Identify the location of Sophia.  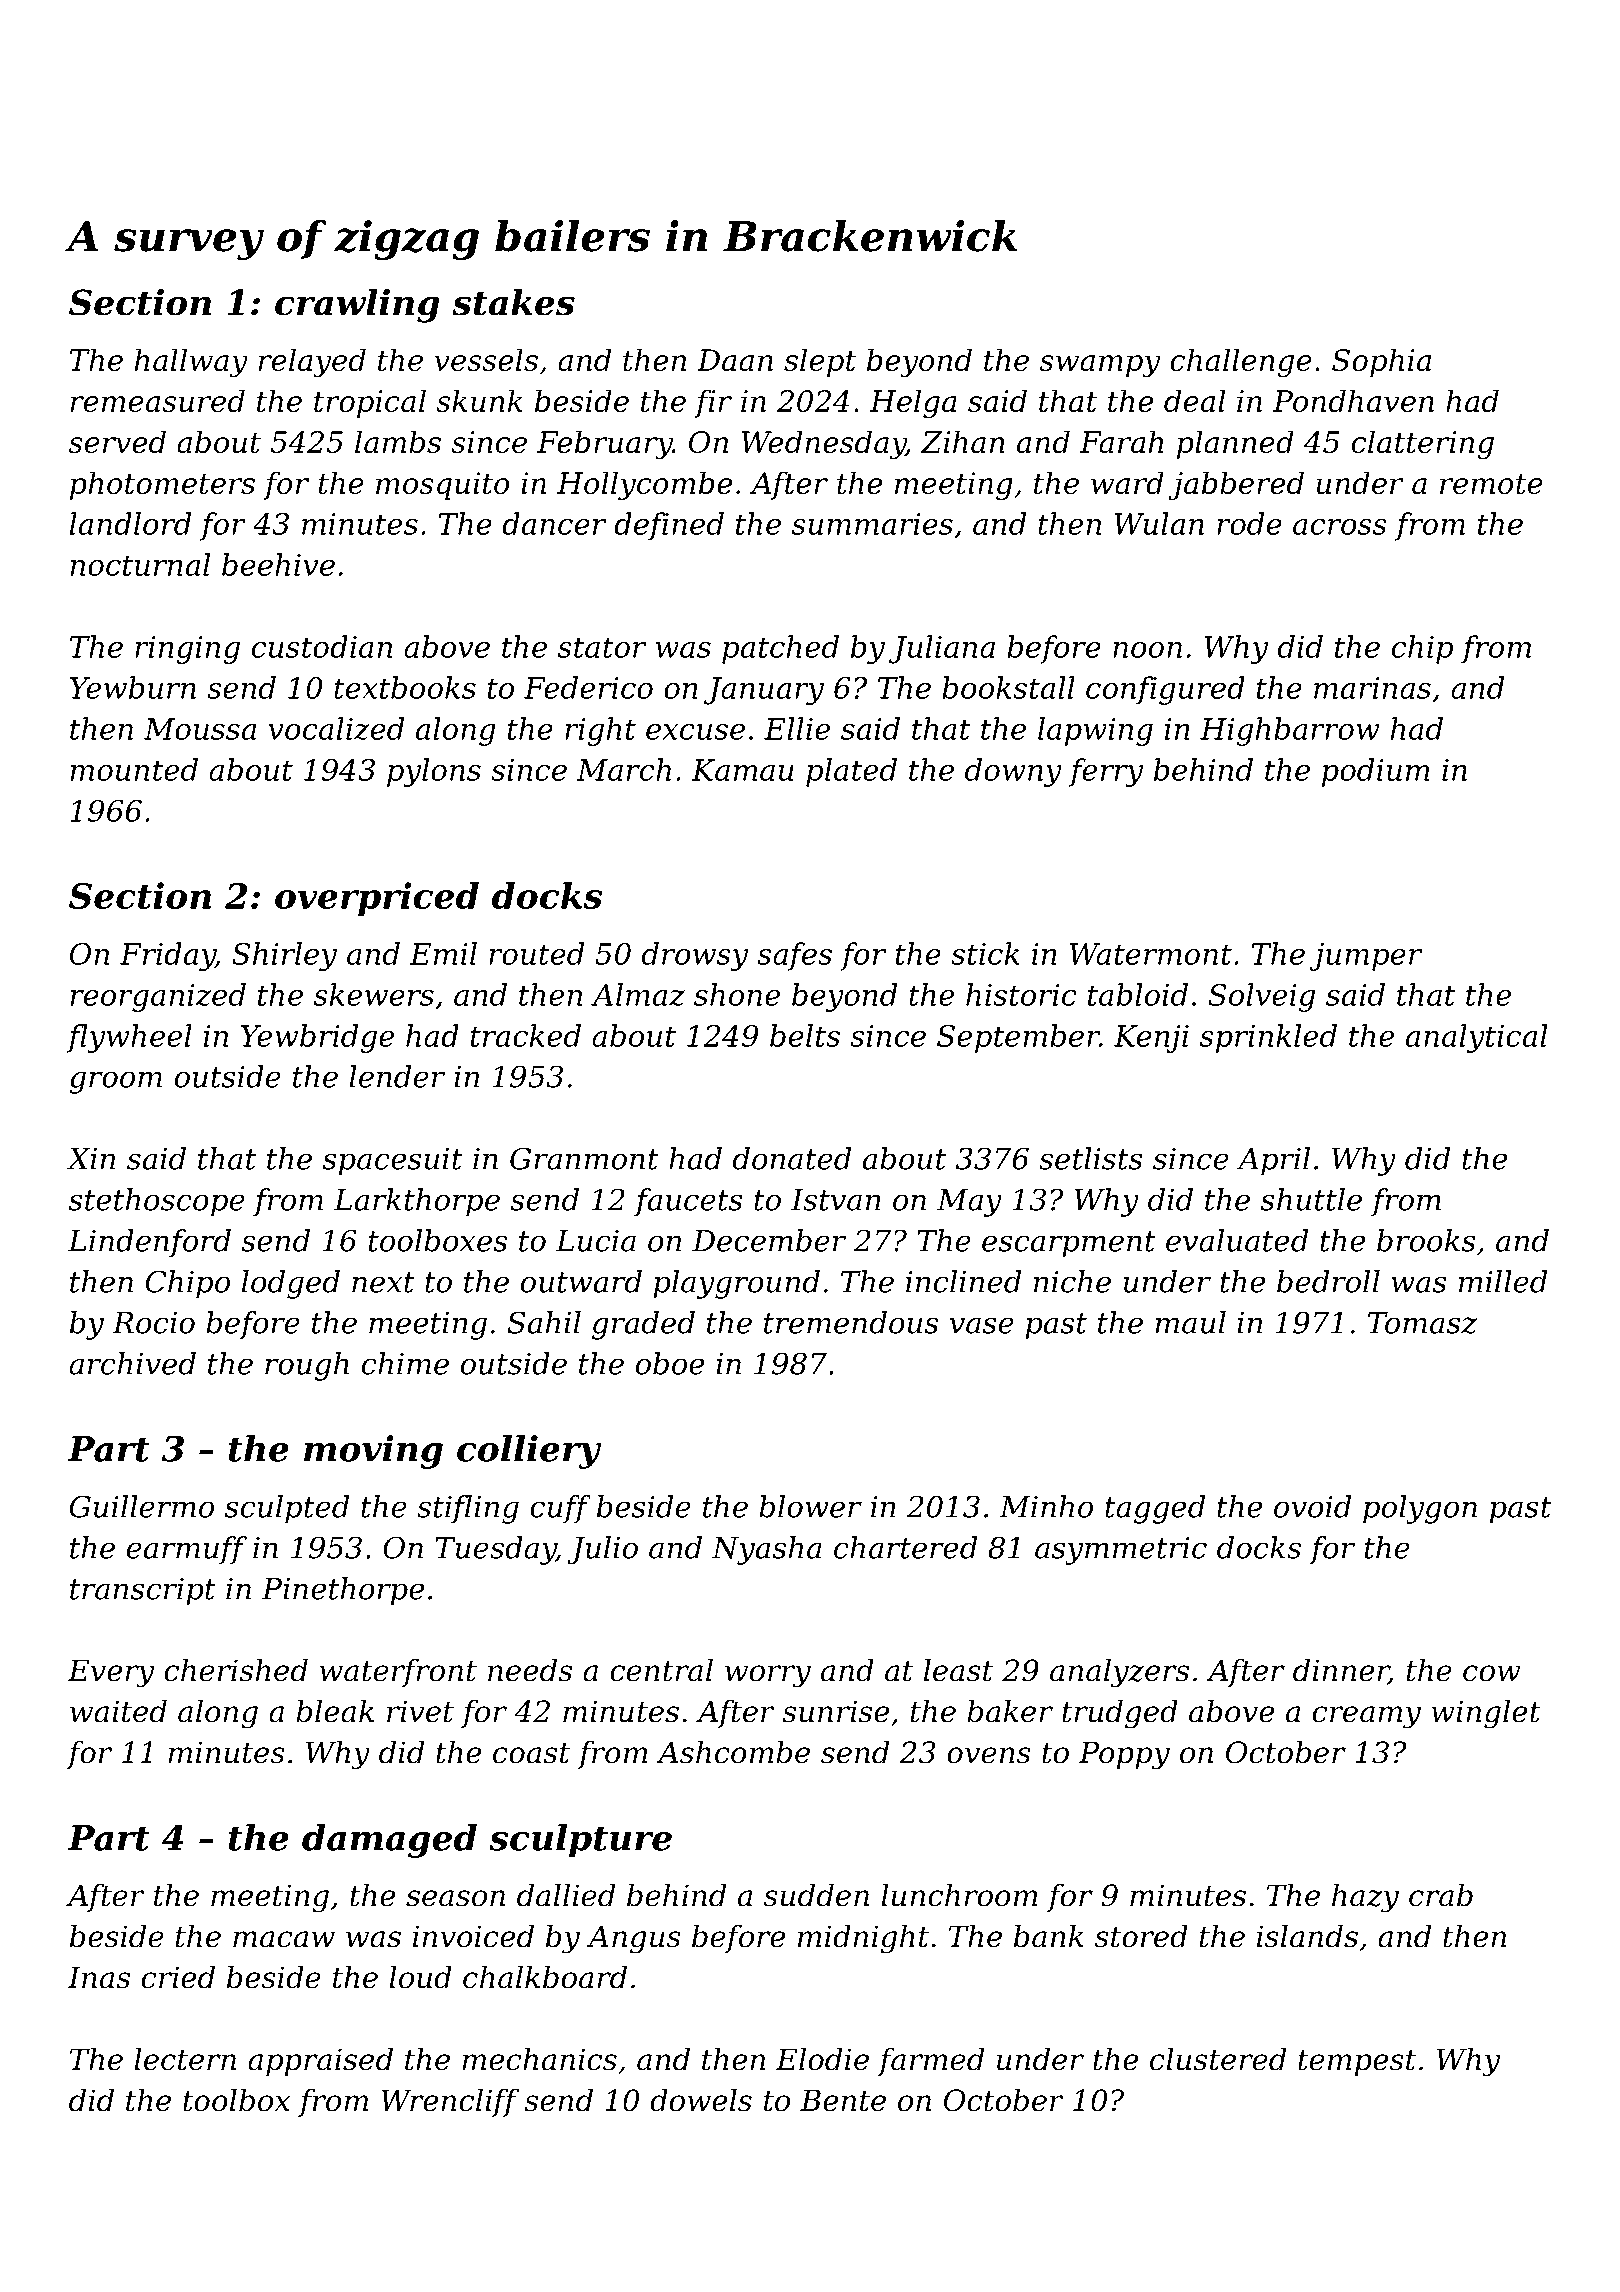
(1381, 362).
